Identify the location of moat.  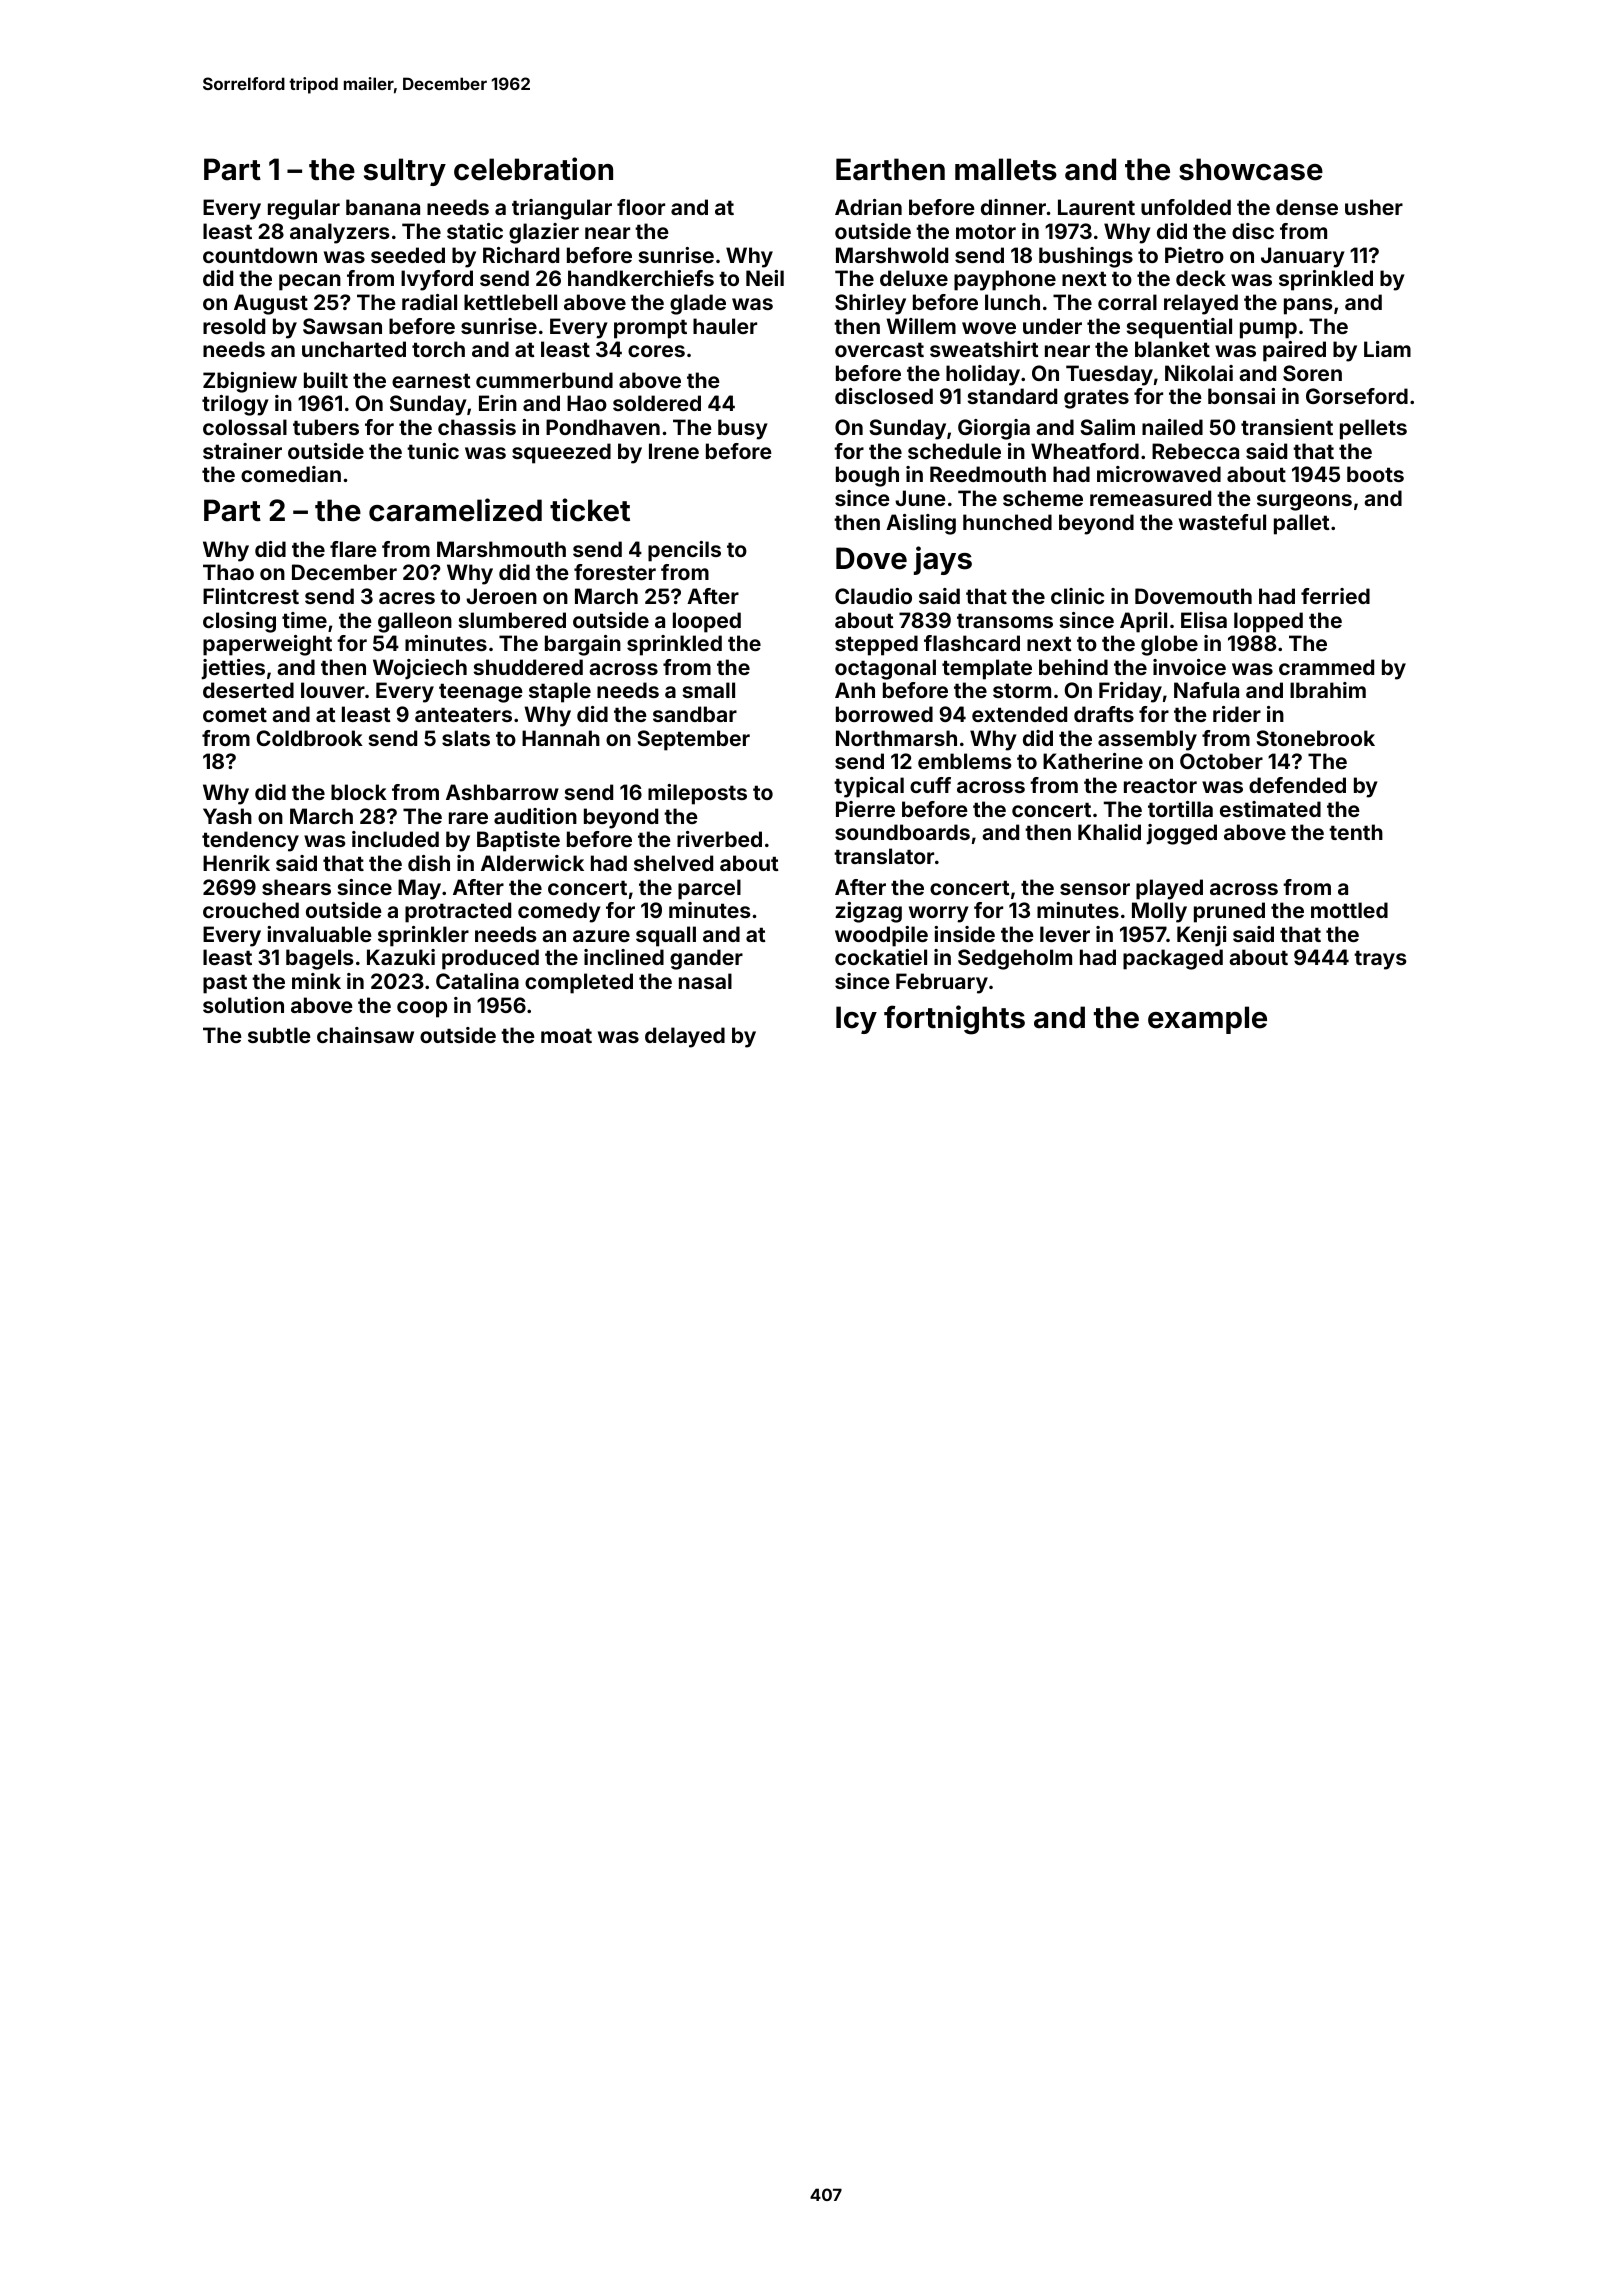
(566, 1035).
